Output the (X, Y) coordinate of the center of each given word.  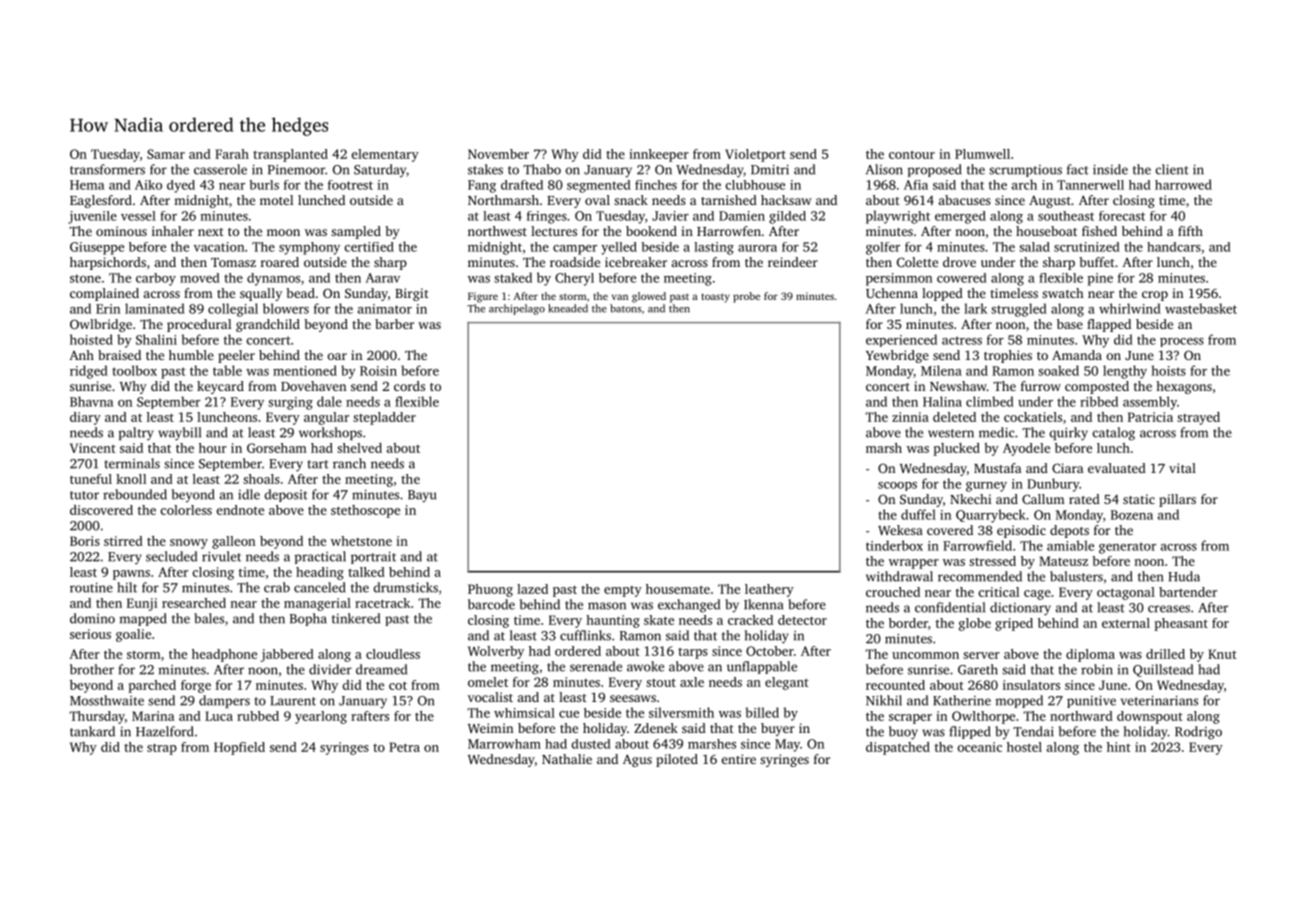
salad (1034, 247)
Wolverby (496, 652)
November (498, 154)
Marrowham (504, 744)
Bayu (422, 496)
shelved (359, 448)
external (1126, 623)
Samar (166, 154)
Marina (153, 716)
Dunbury (1053, 485)
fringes (547, 217)
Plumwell (982, 154)
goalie (133, 635)
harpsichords (108, 263)
